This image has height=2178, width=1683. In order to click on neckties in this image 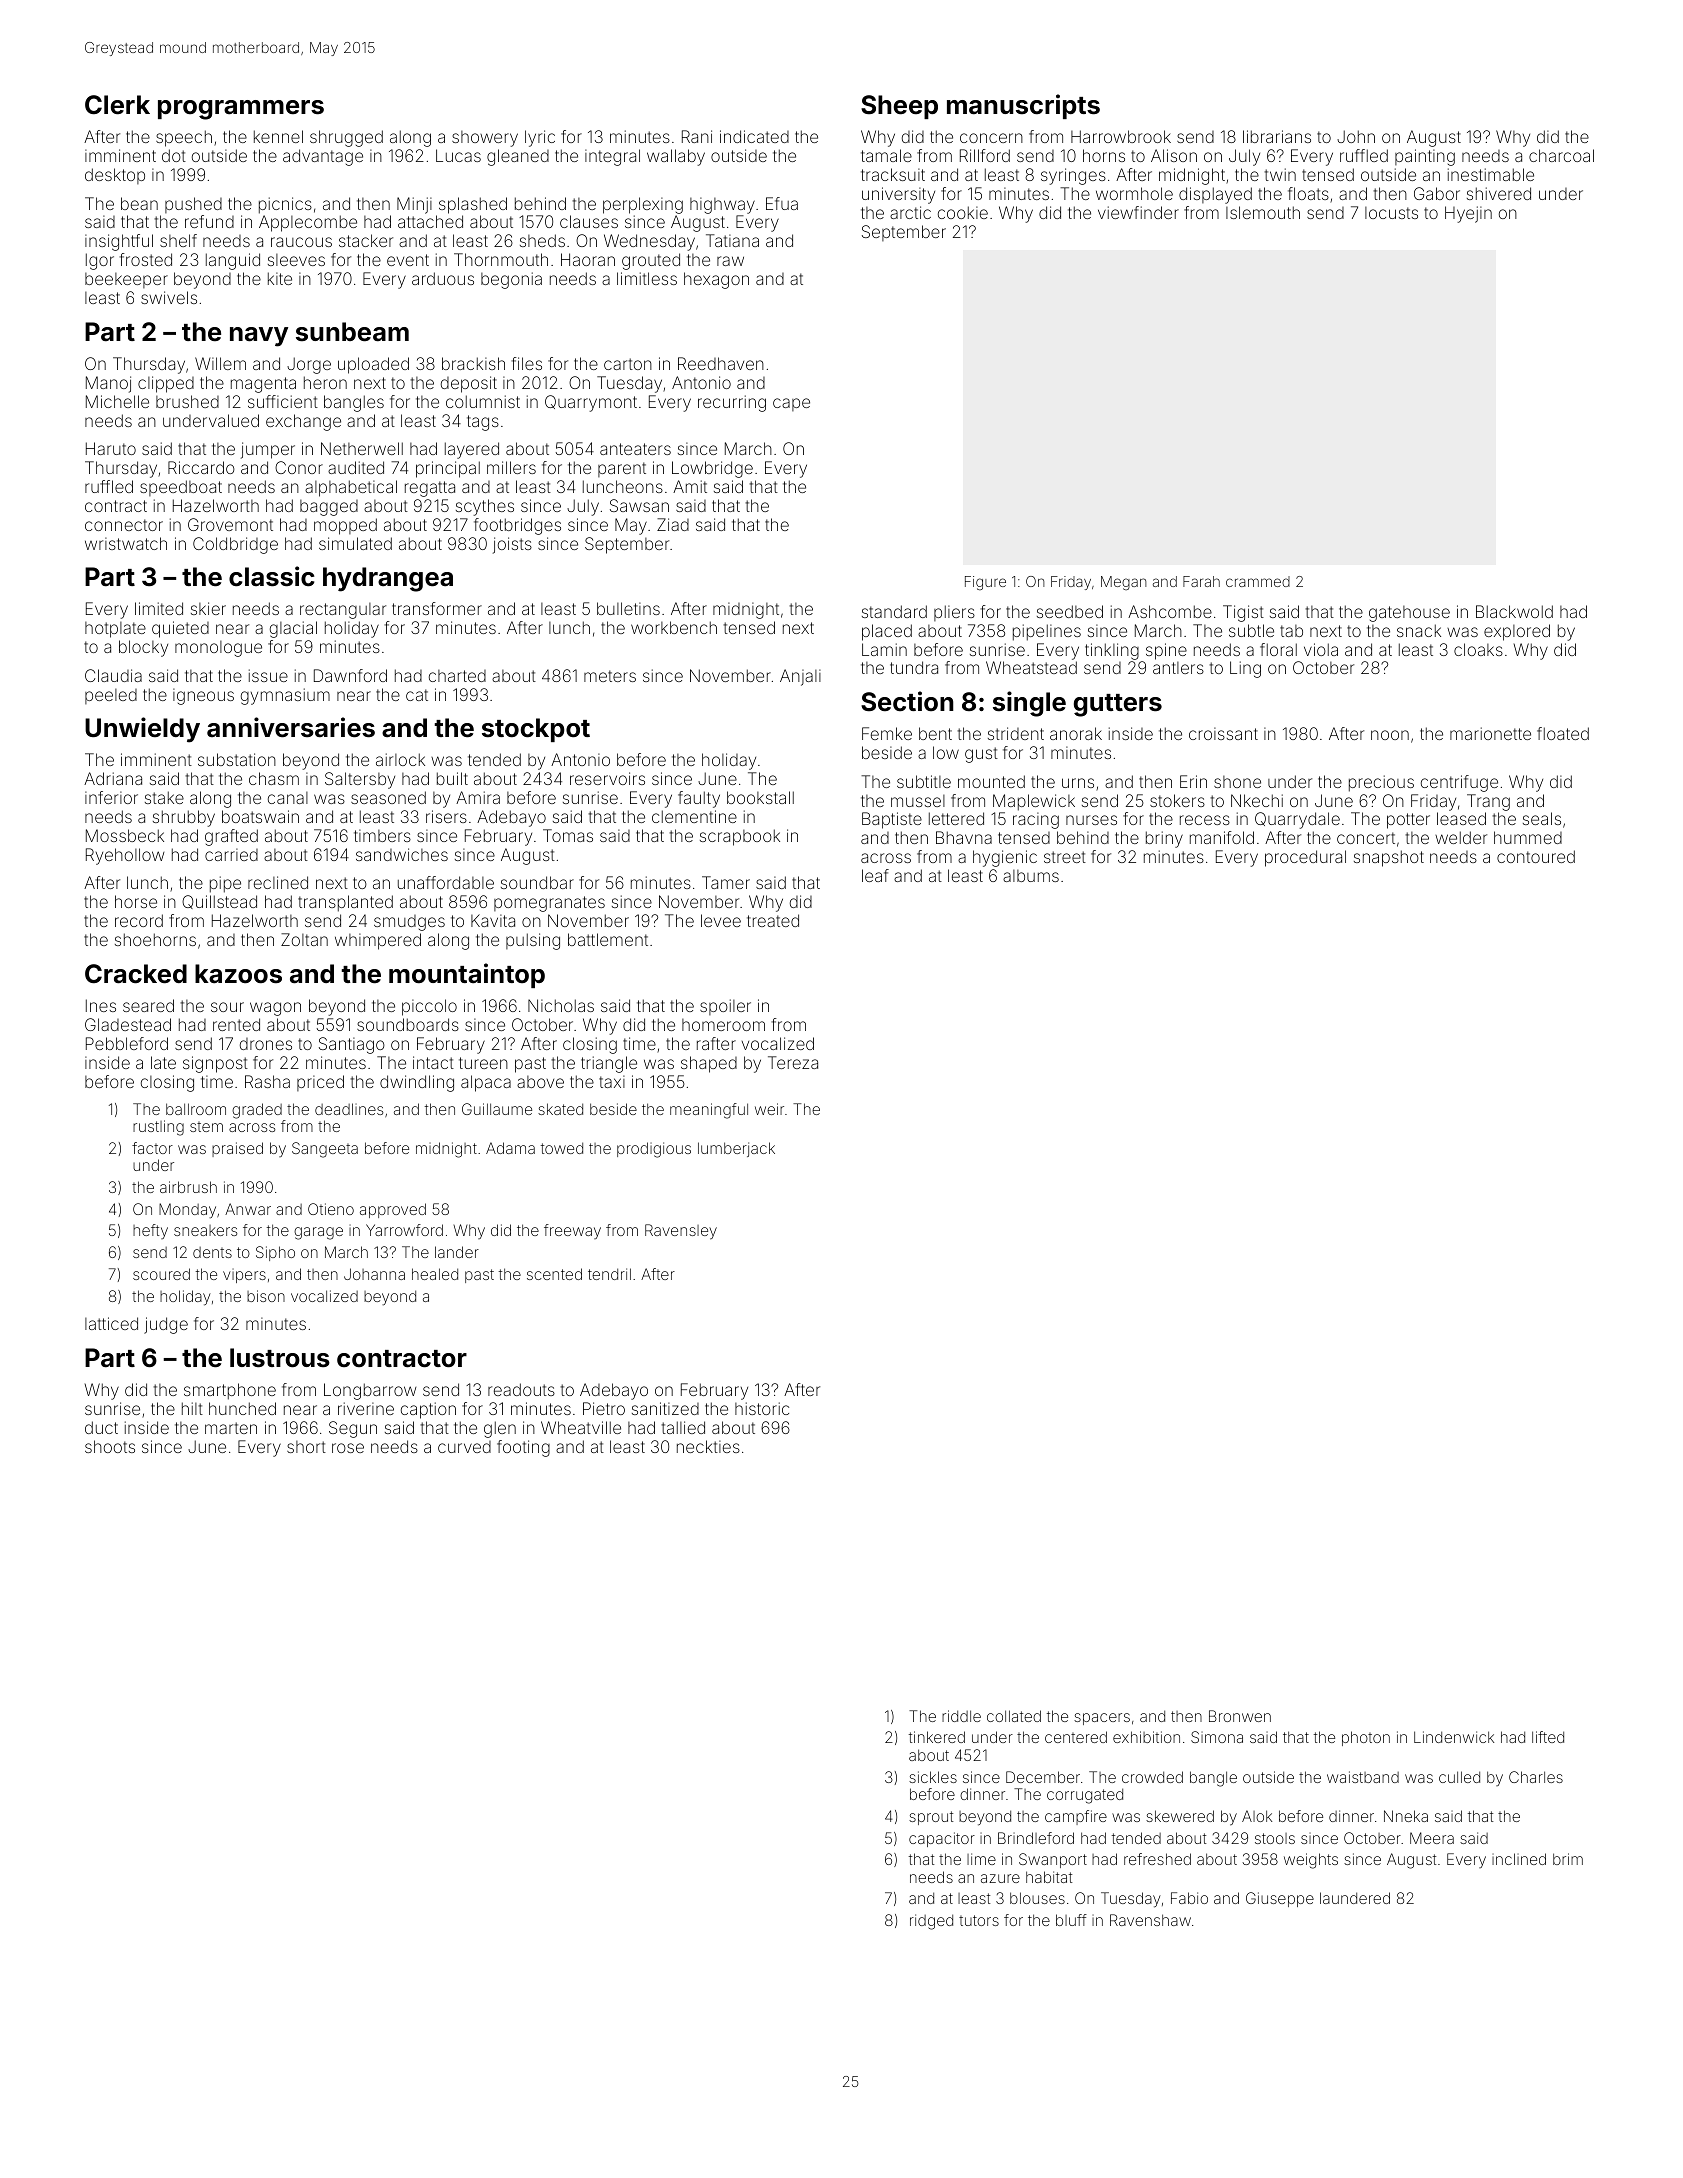, I will do `click(708, 1446)`.
